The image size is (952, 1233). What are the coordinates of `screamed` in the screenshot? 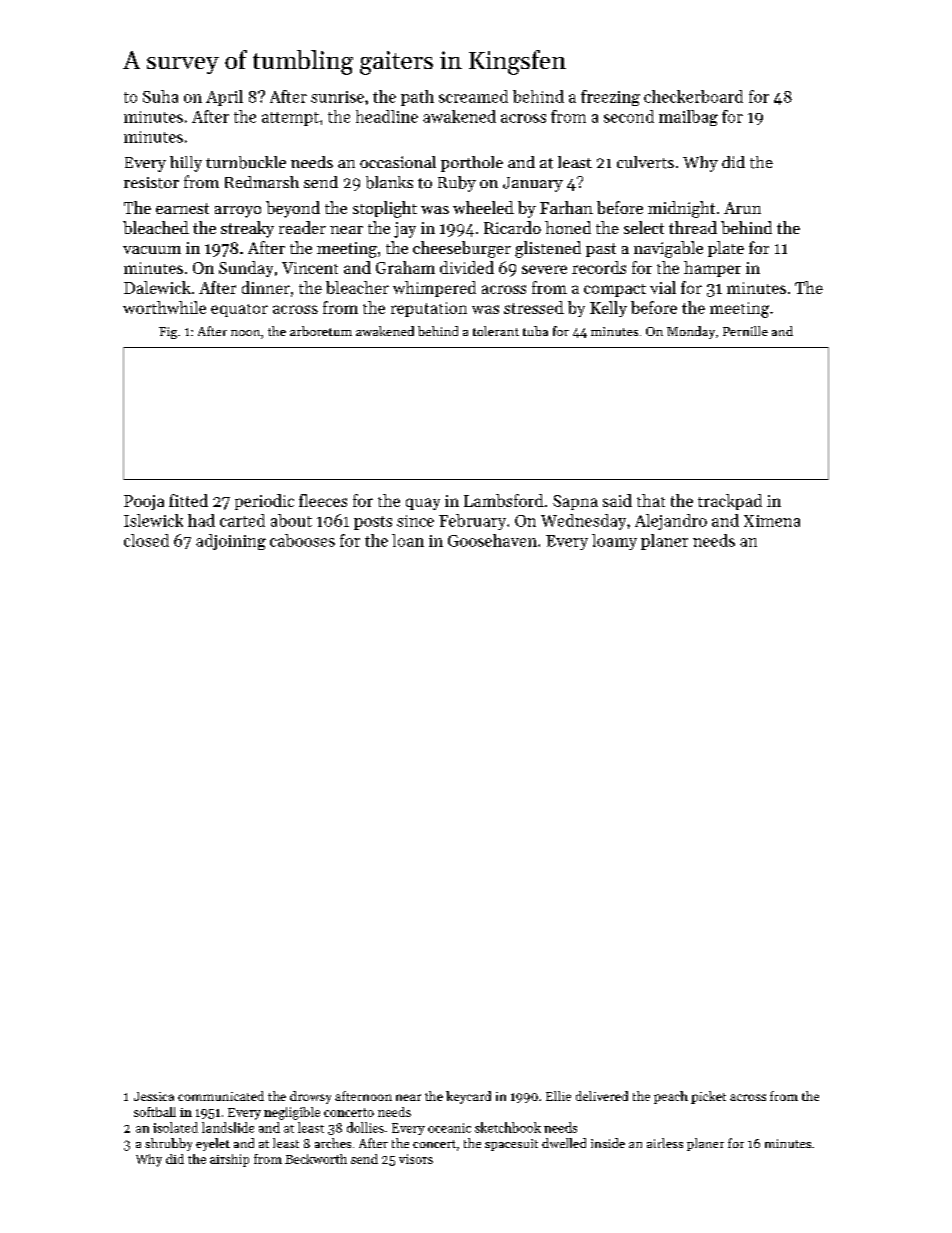 It's located at (473, 96).
